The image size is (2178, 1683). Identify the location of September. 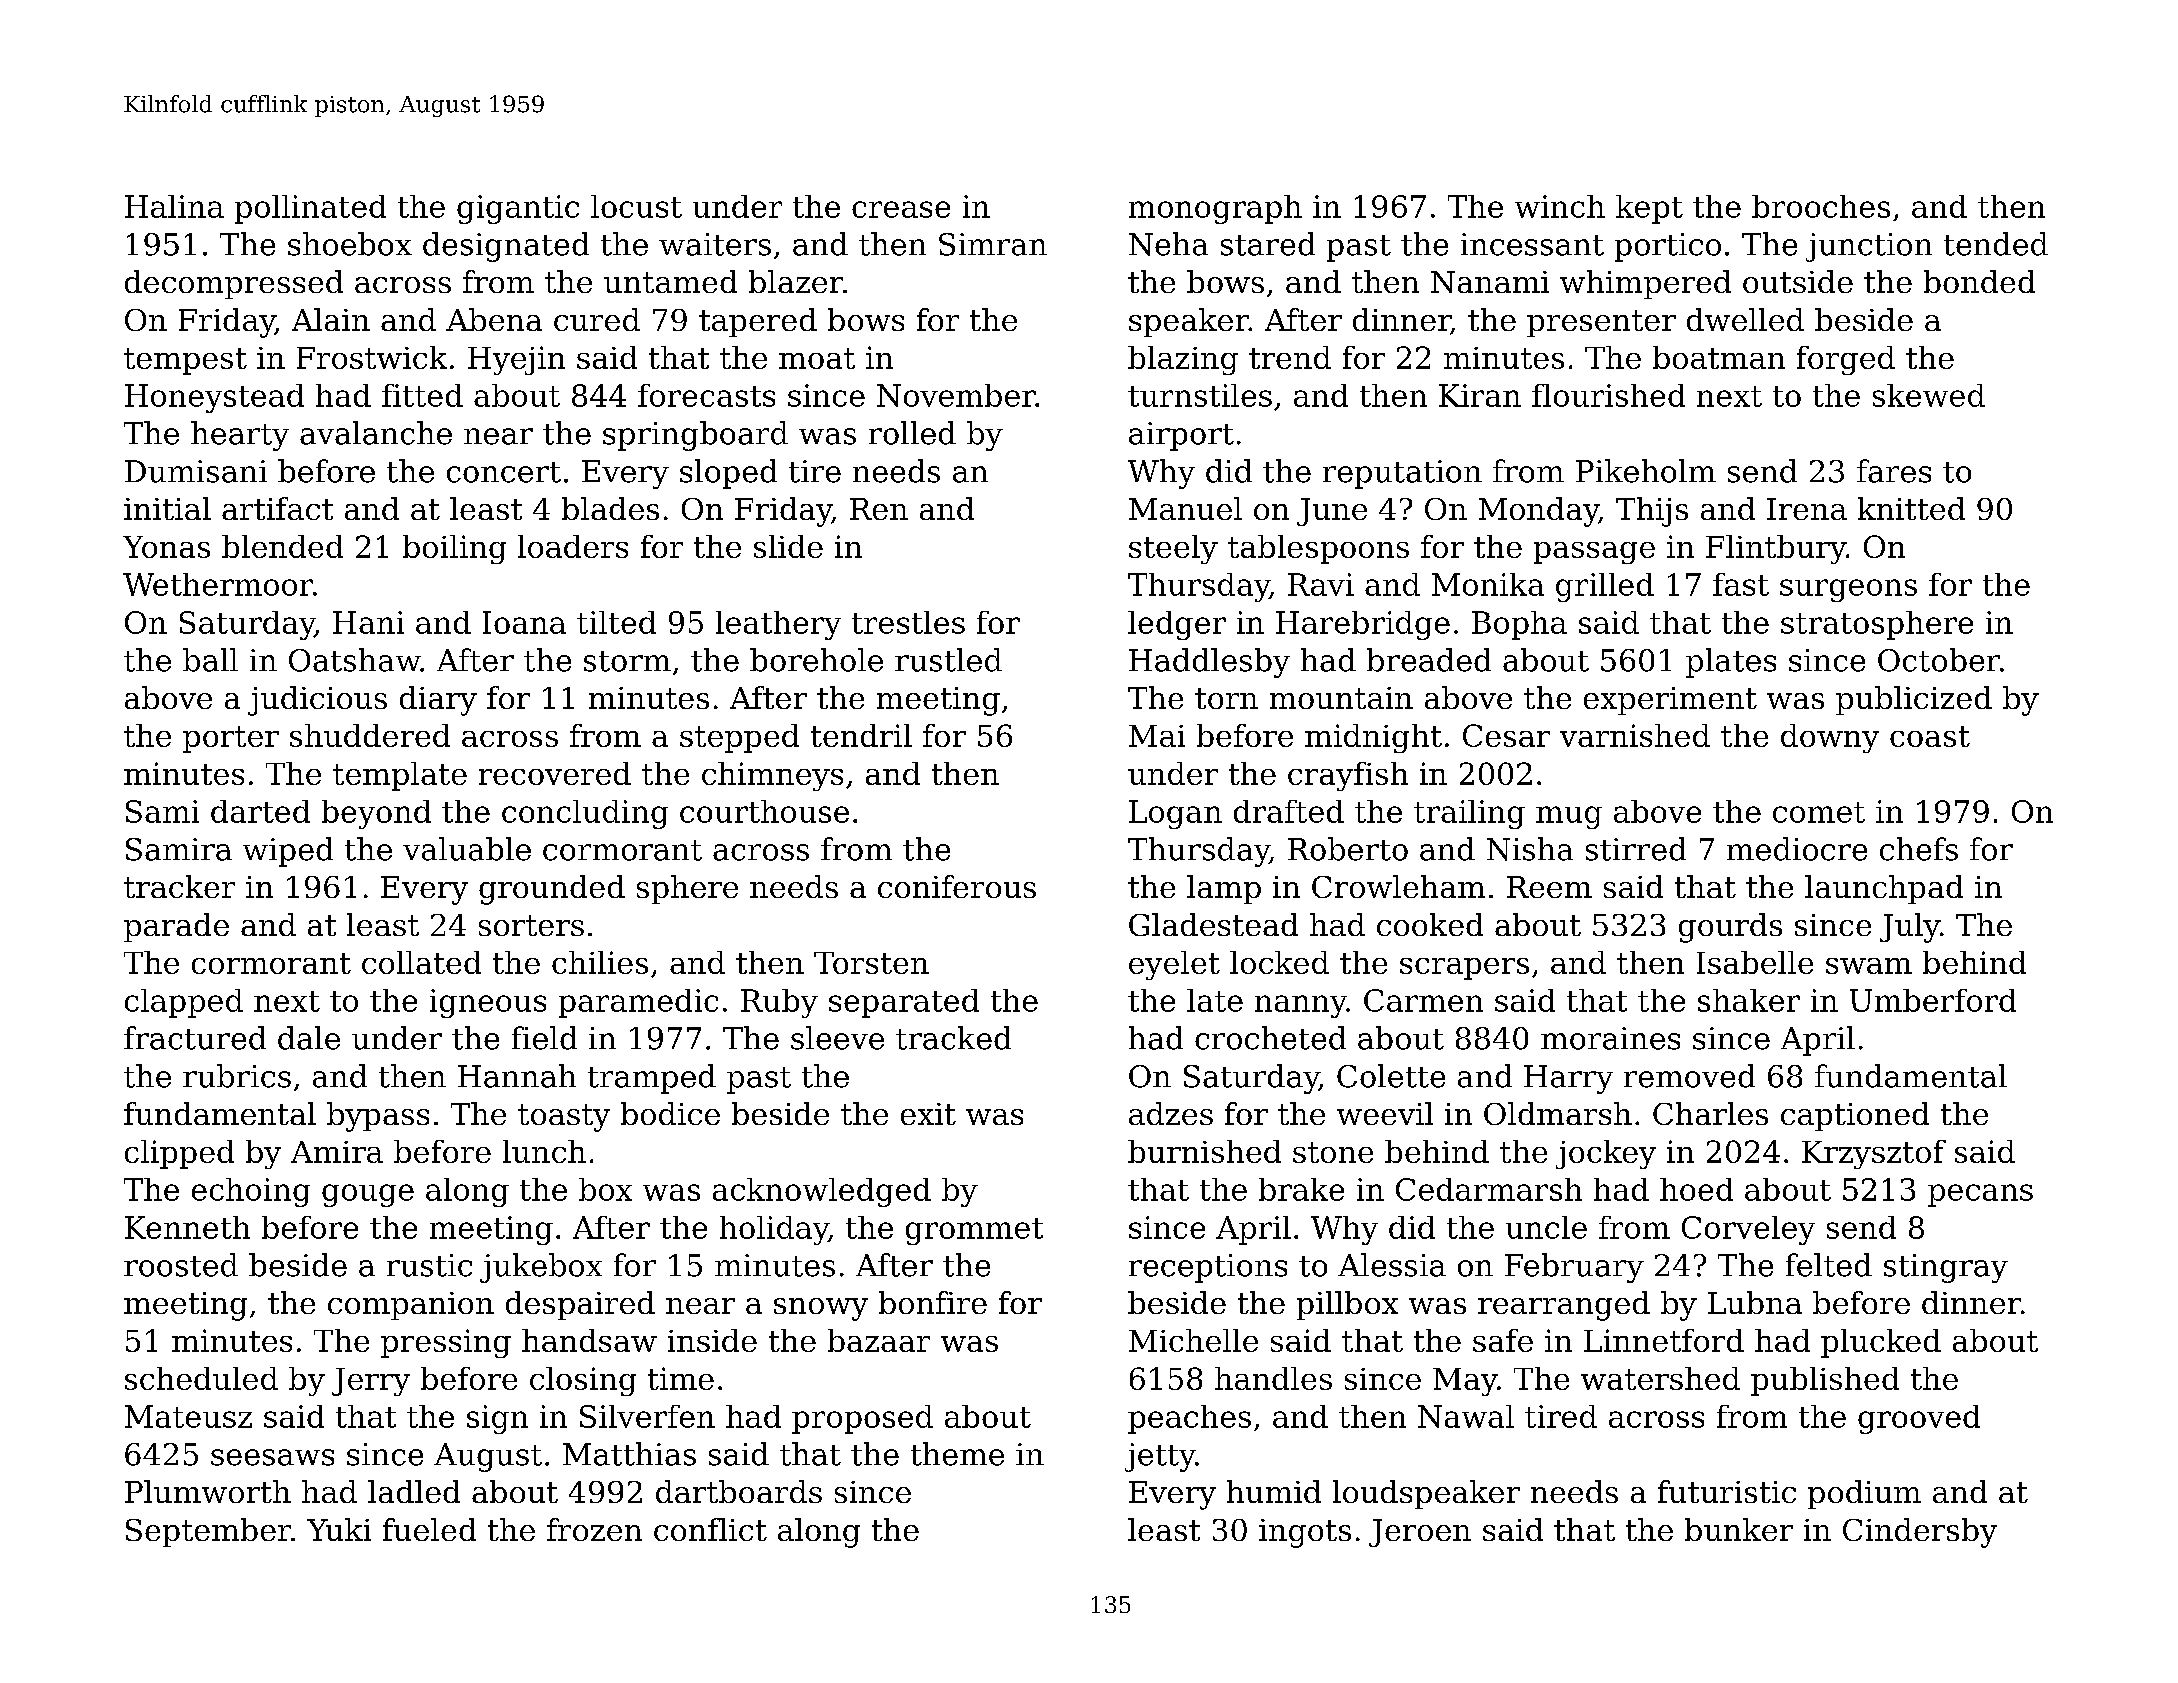
(208, 1532).
